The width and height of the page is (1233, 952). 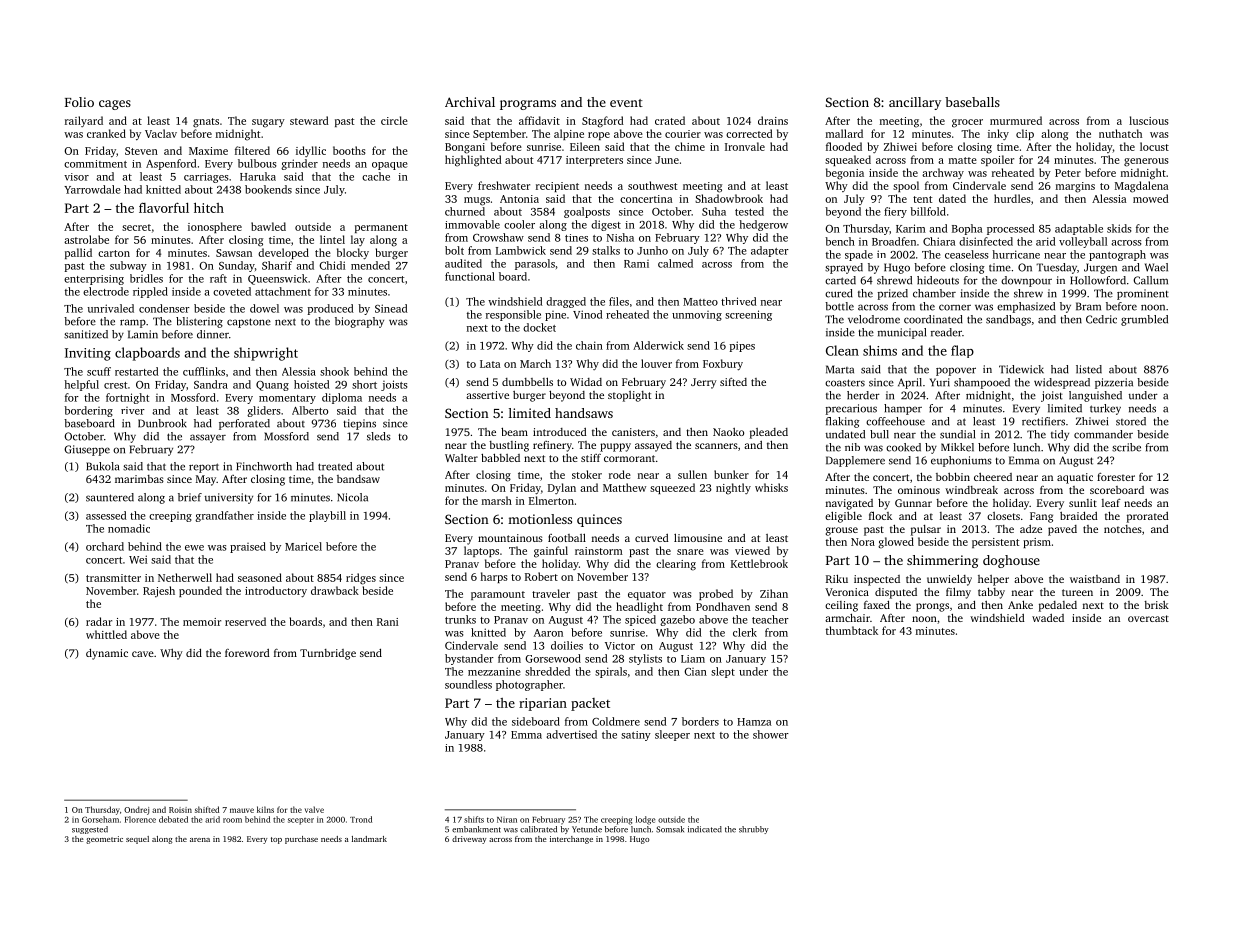 What do you see at coordinates (1100, 268) in the page?
I see `Jurgen` at bounding box center [1100, 268].
